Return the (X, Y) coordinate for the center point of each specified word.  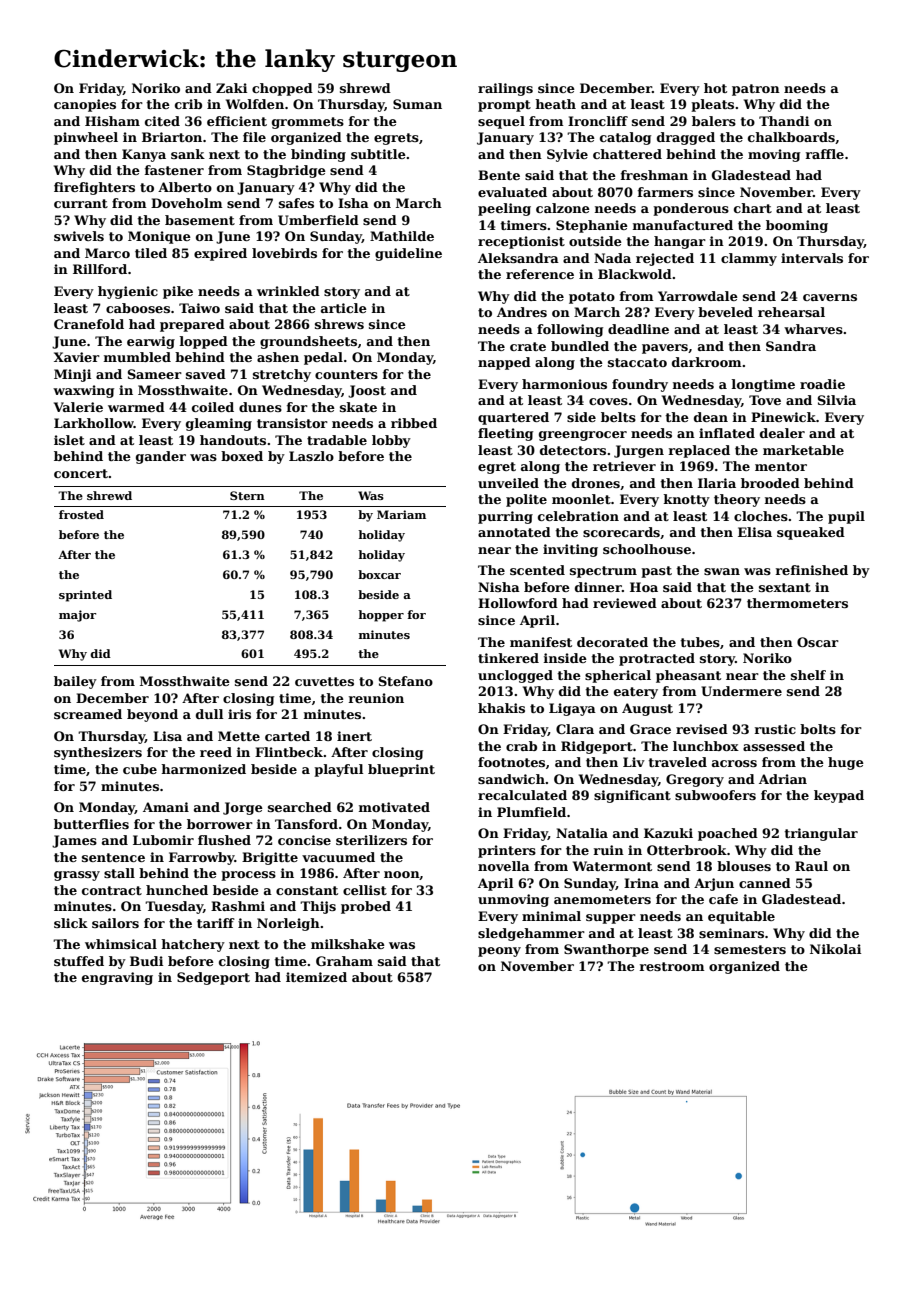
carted (287, 736)
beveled (725, 312)
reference (540, 274)
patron (756, 90)
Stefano (406, 681)
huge (846, 763)
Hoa (644, 587)
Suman (417, 104)
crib (188, 104)
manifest (541, 642)
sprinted (85, 596)
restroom (672, 966)
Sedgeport (213, 978)
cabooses (138, 308)
